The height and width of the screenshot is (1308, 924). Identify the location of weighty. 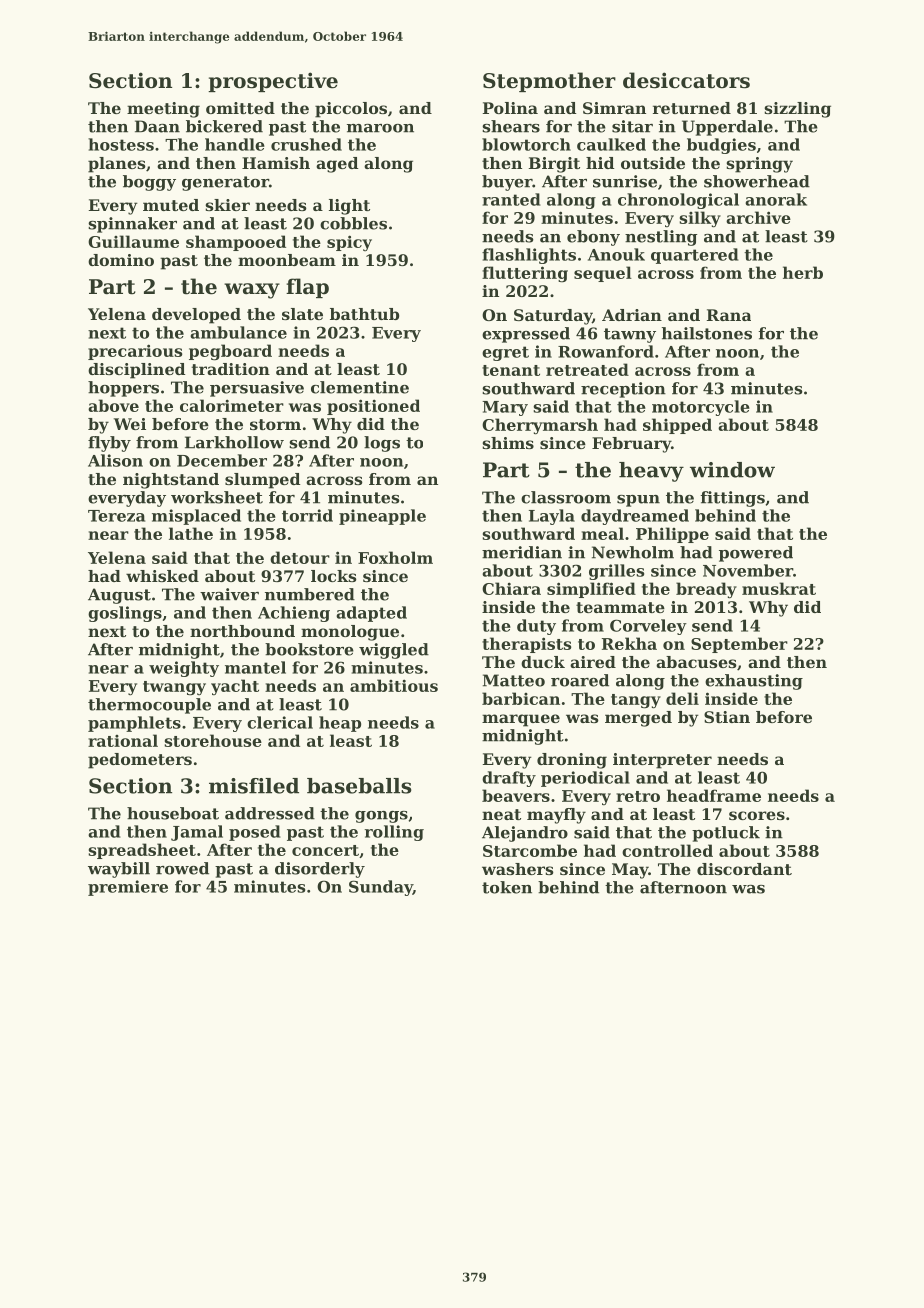
(184, 669).
